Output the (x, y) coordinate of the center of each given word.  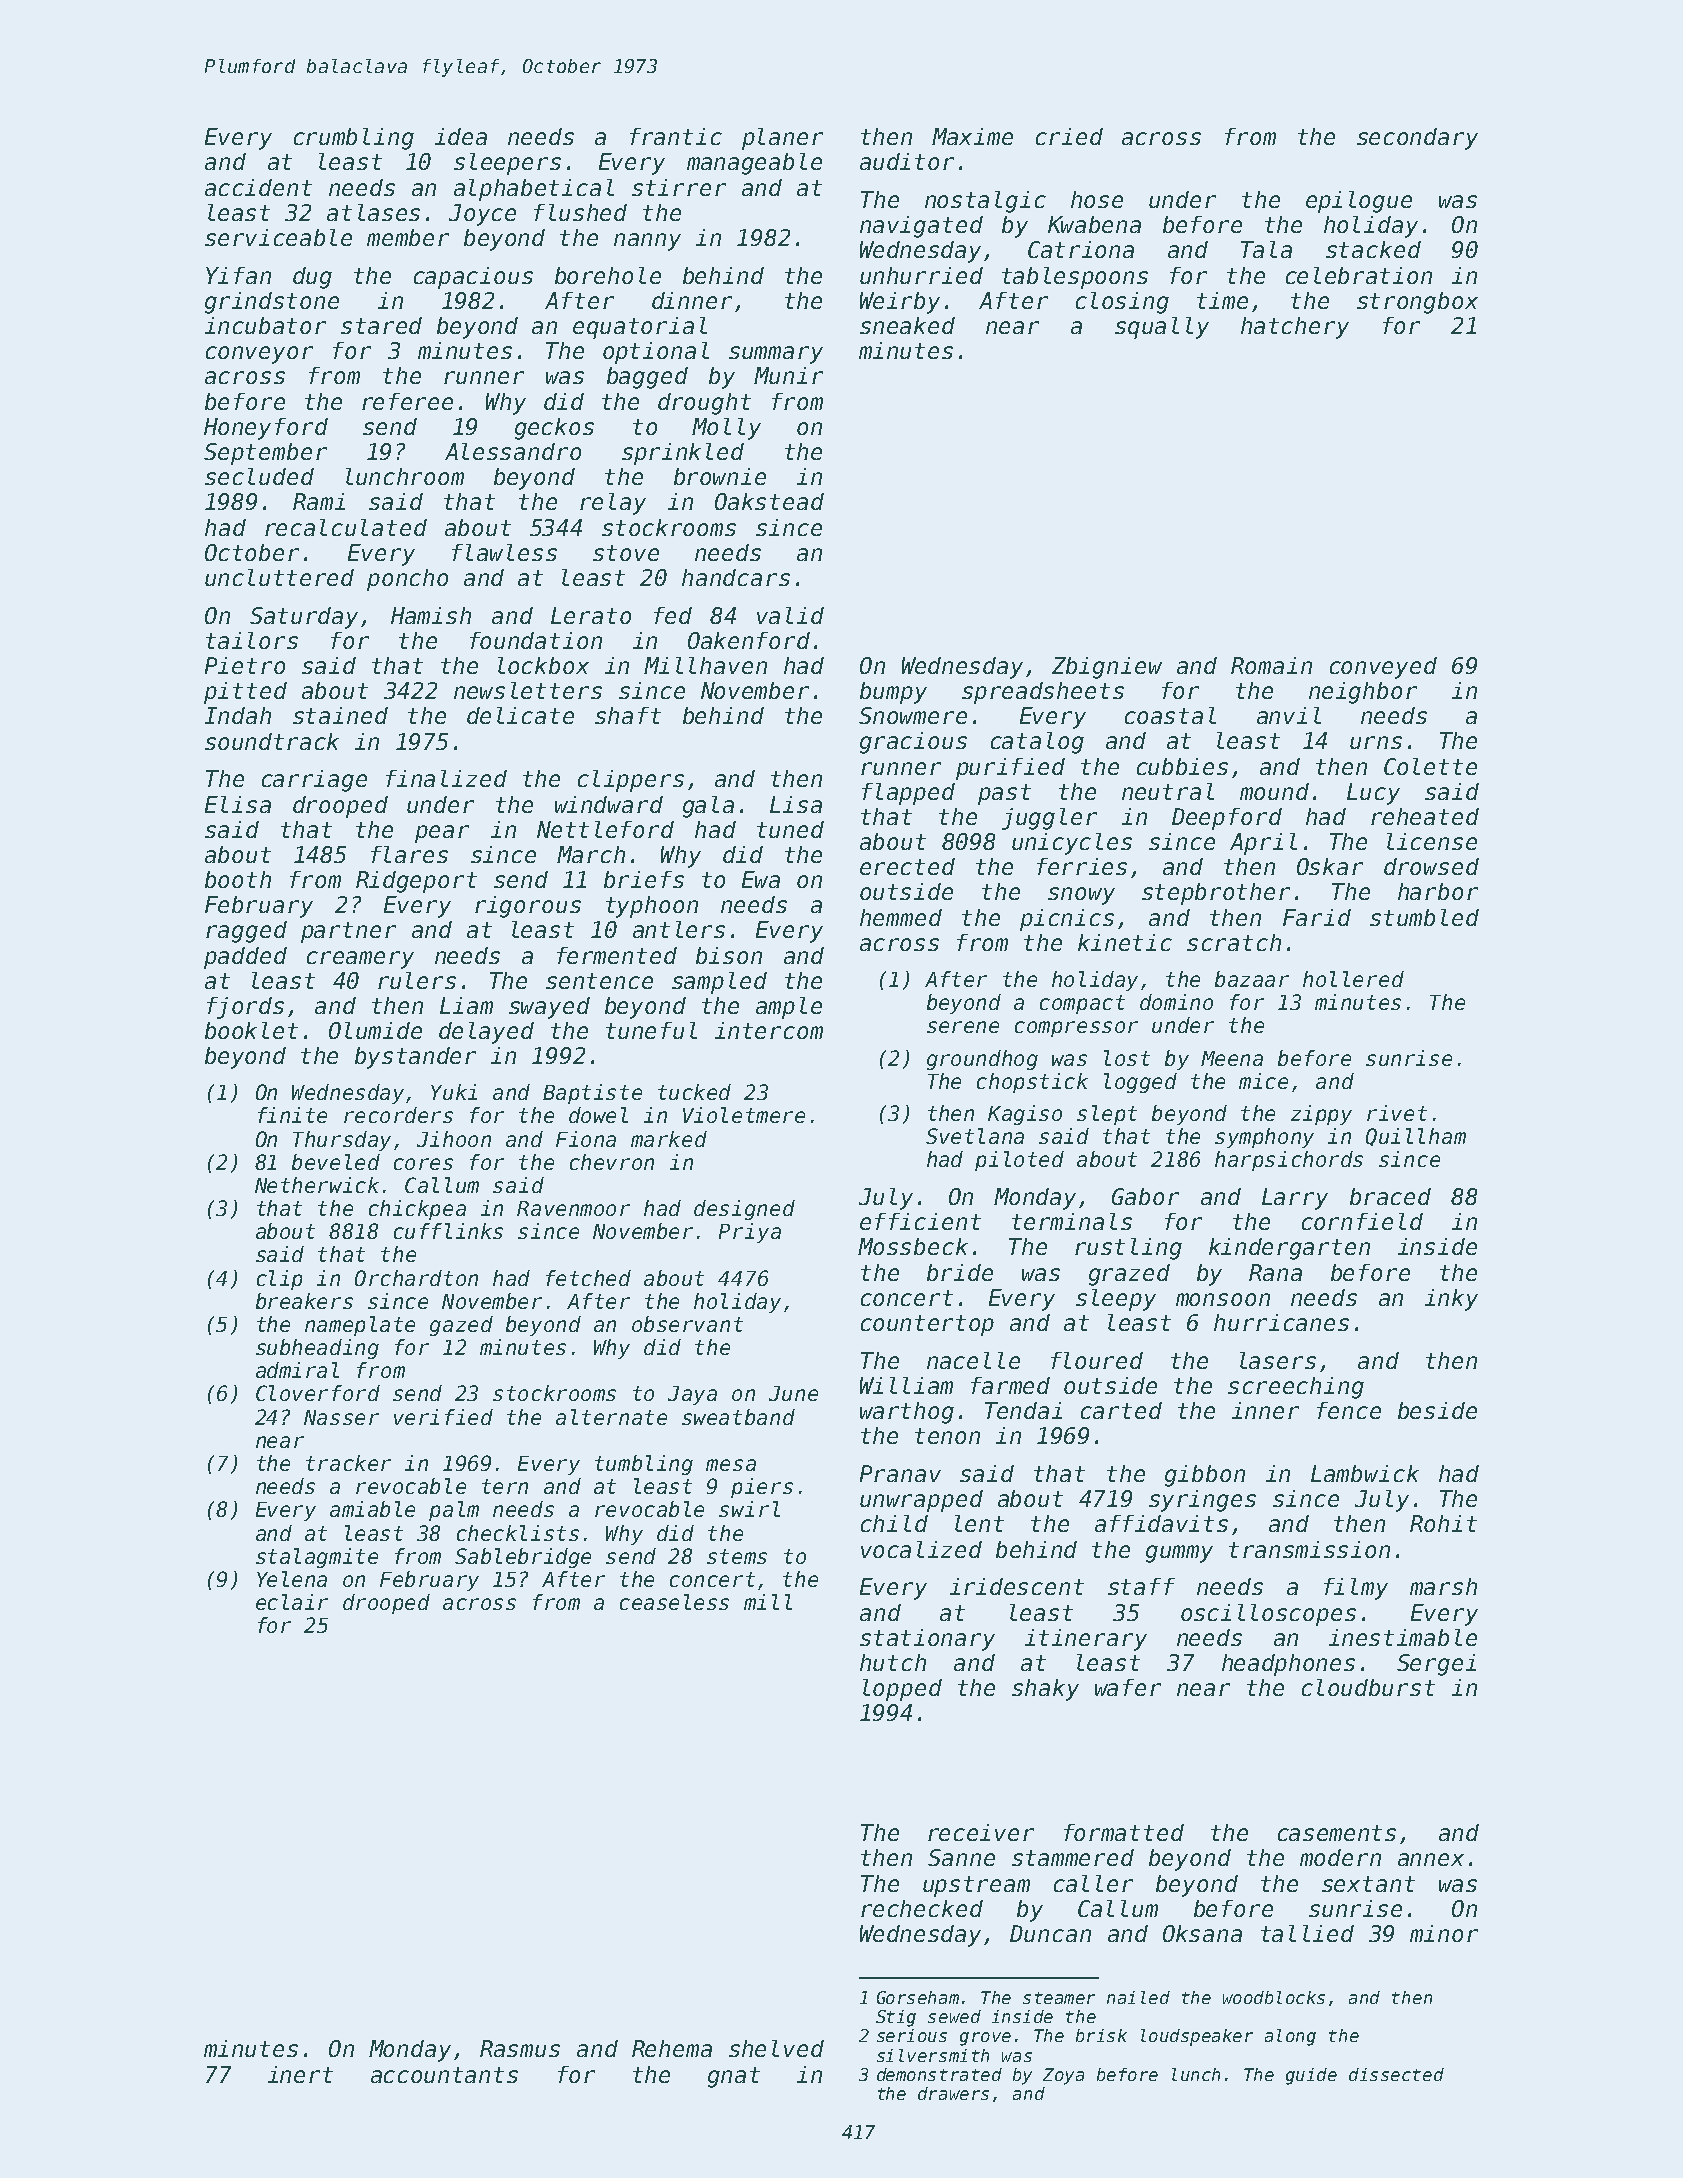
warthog (907, 1413)
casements (1337, 1833)
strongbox (1417, 303)
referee (407, 401)
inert (300, 2074)
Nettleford (605, 829)
